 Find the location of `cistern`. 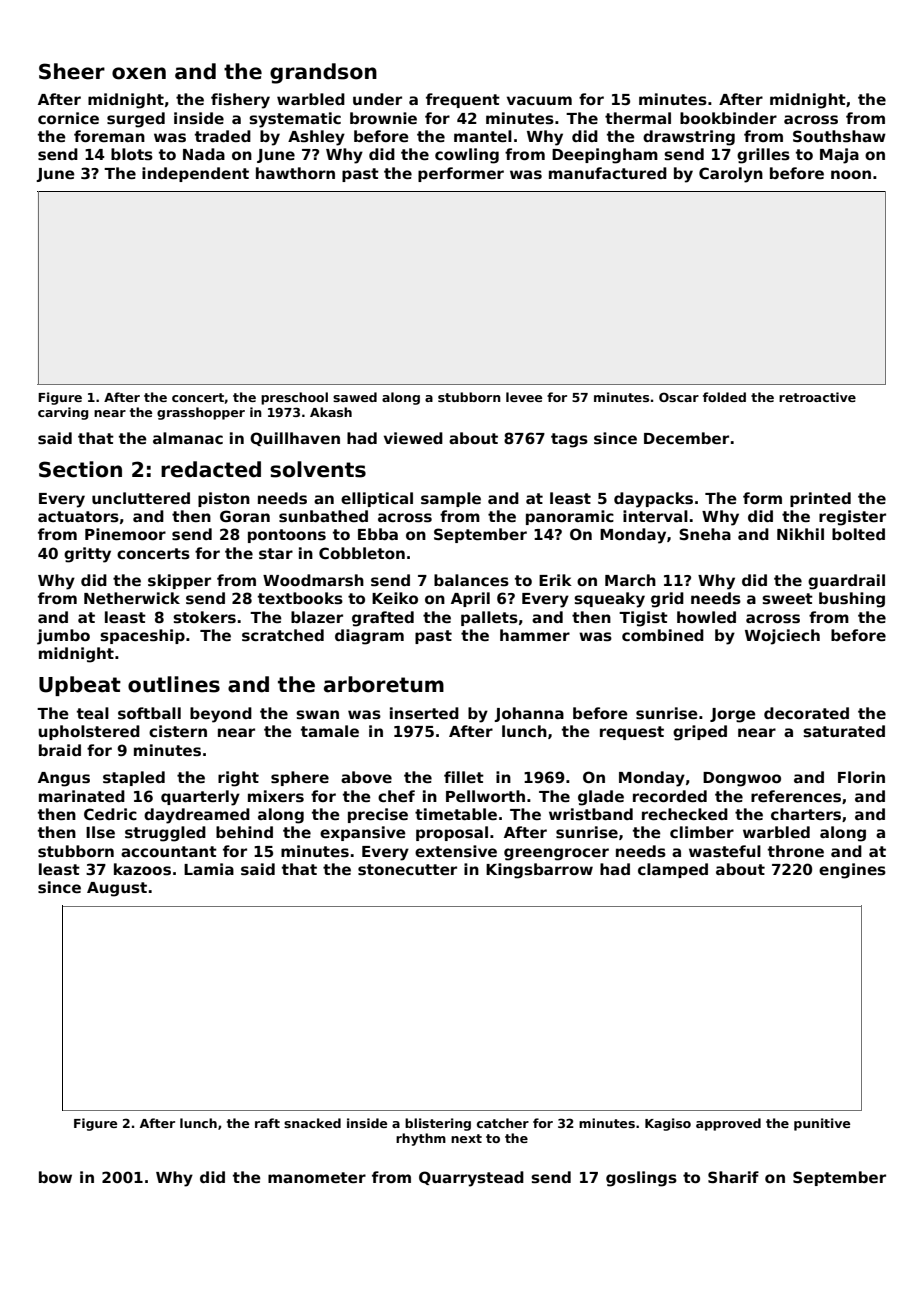

cistern is located at coordinates (178, 731).
